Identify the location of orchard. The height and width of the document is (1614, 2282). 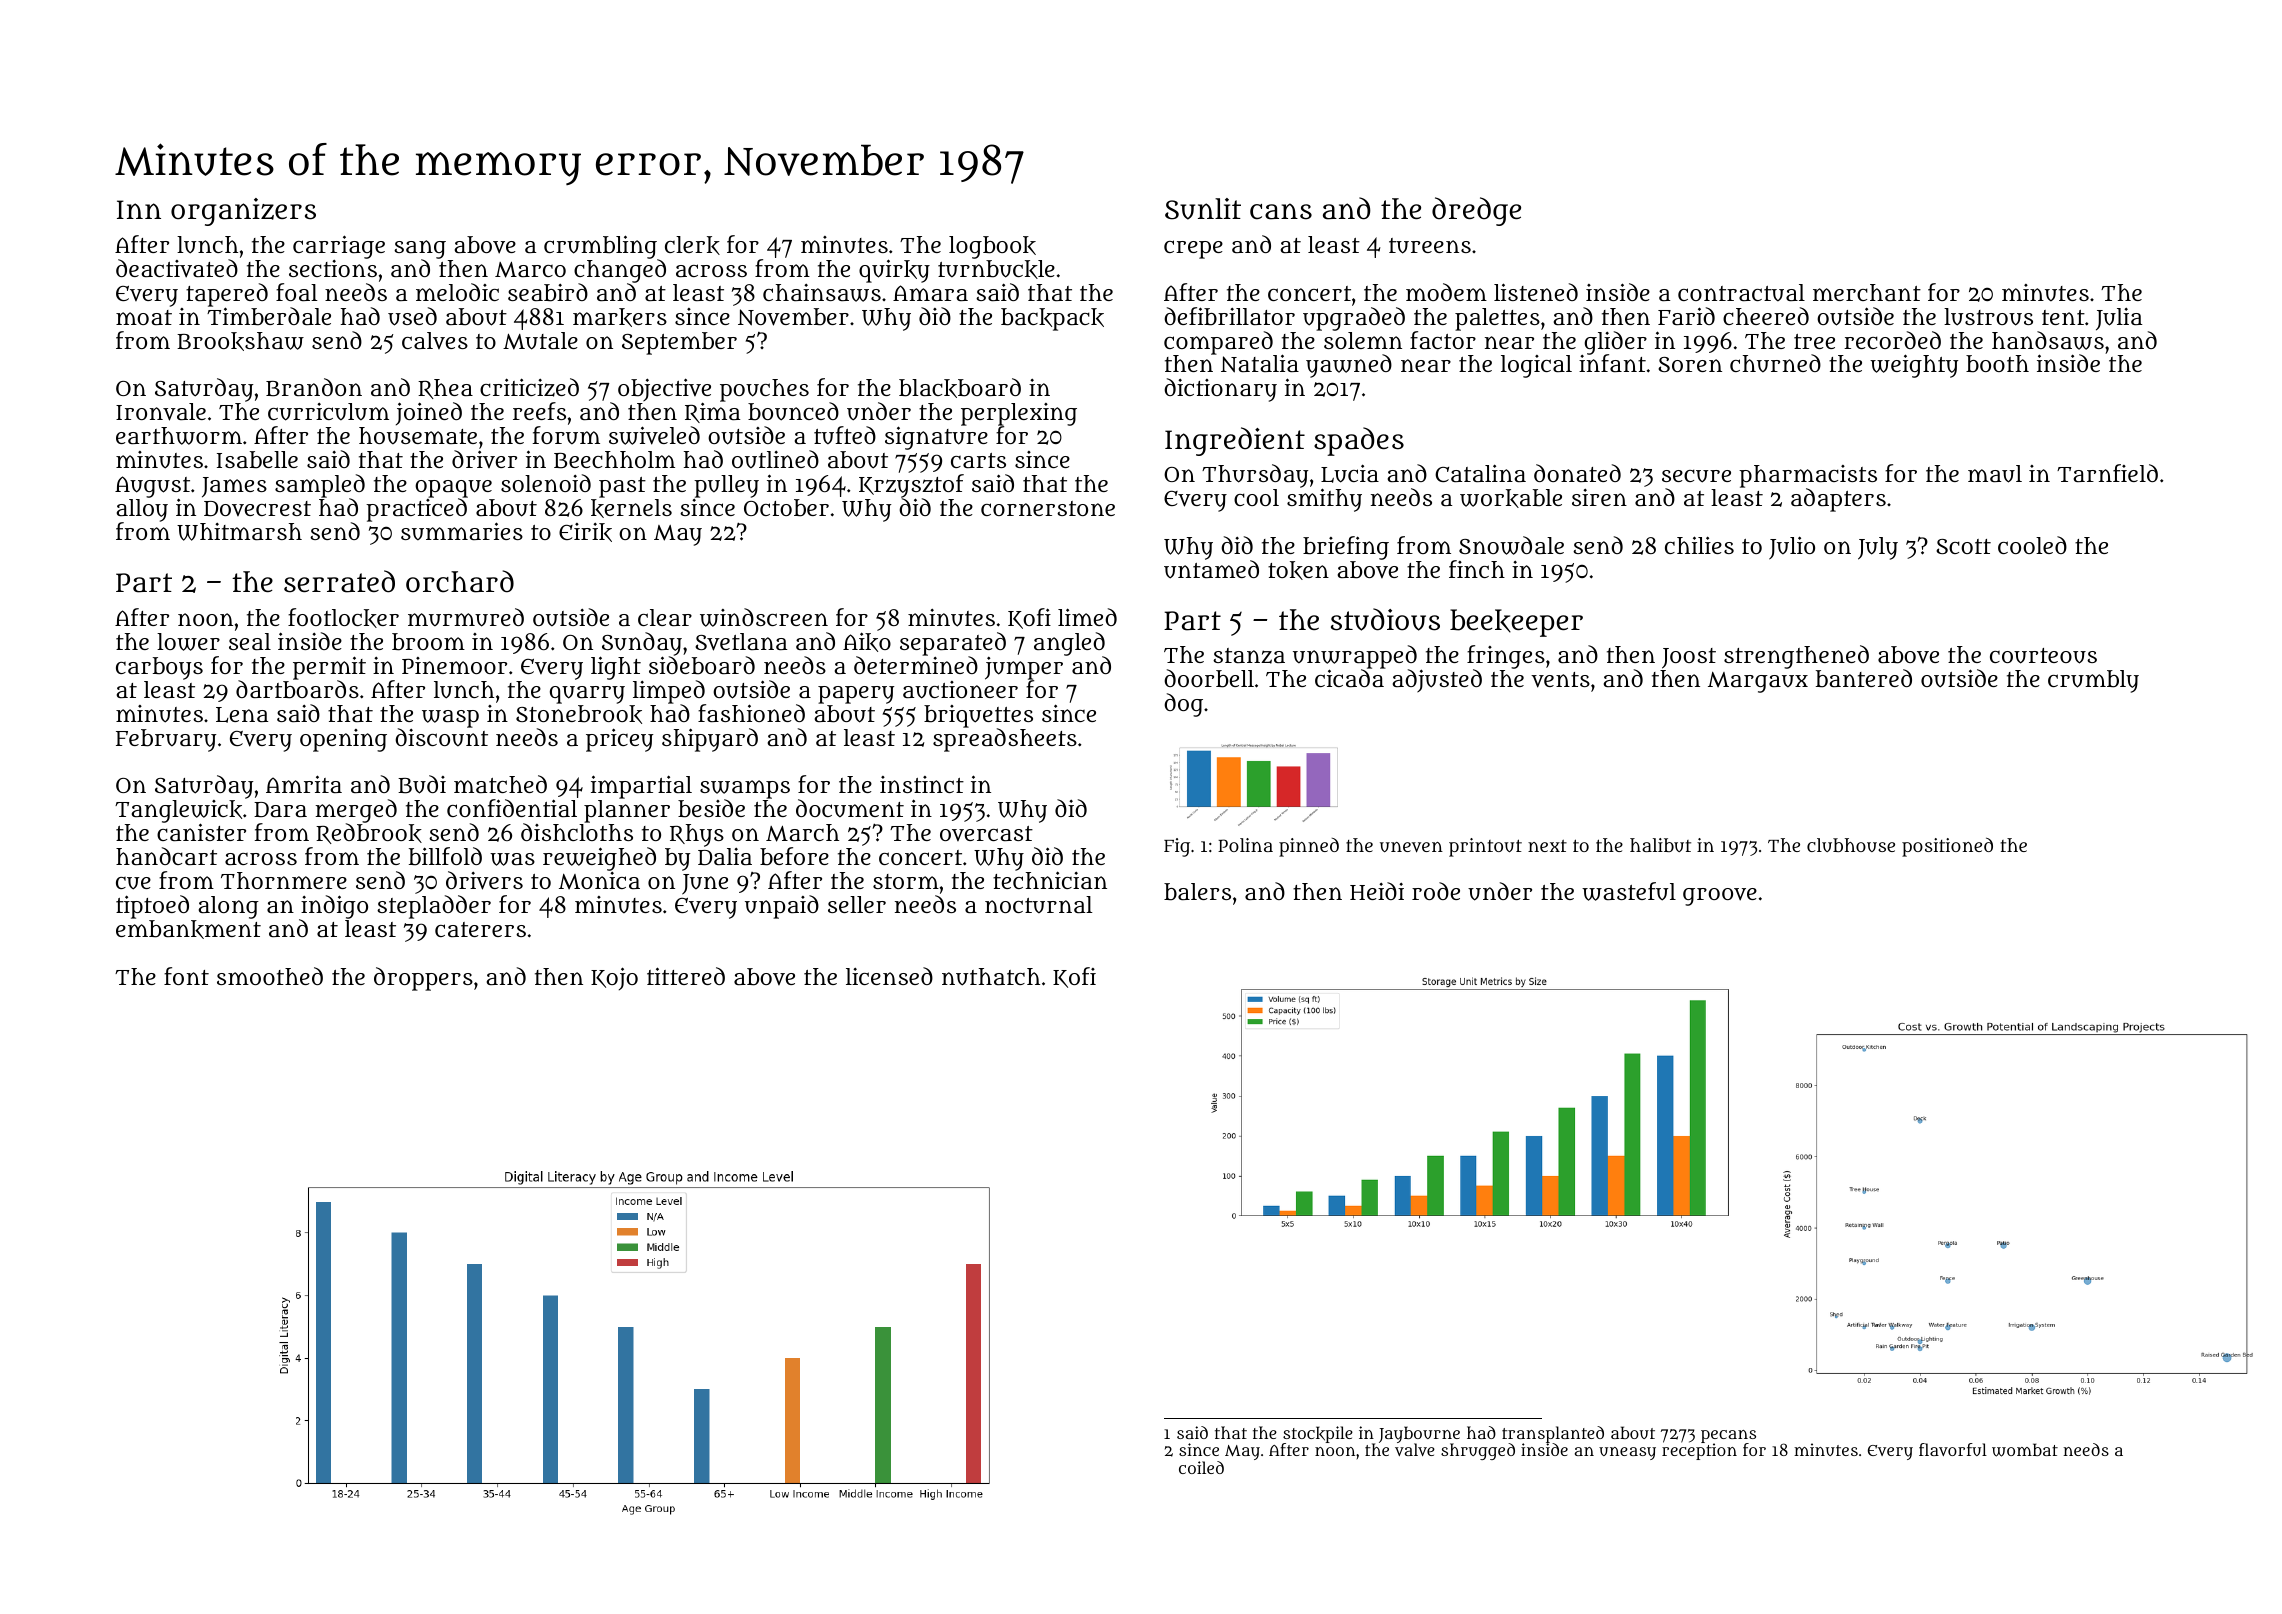
(460, 581).
